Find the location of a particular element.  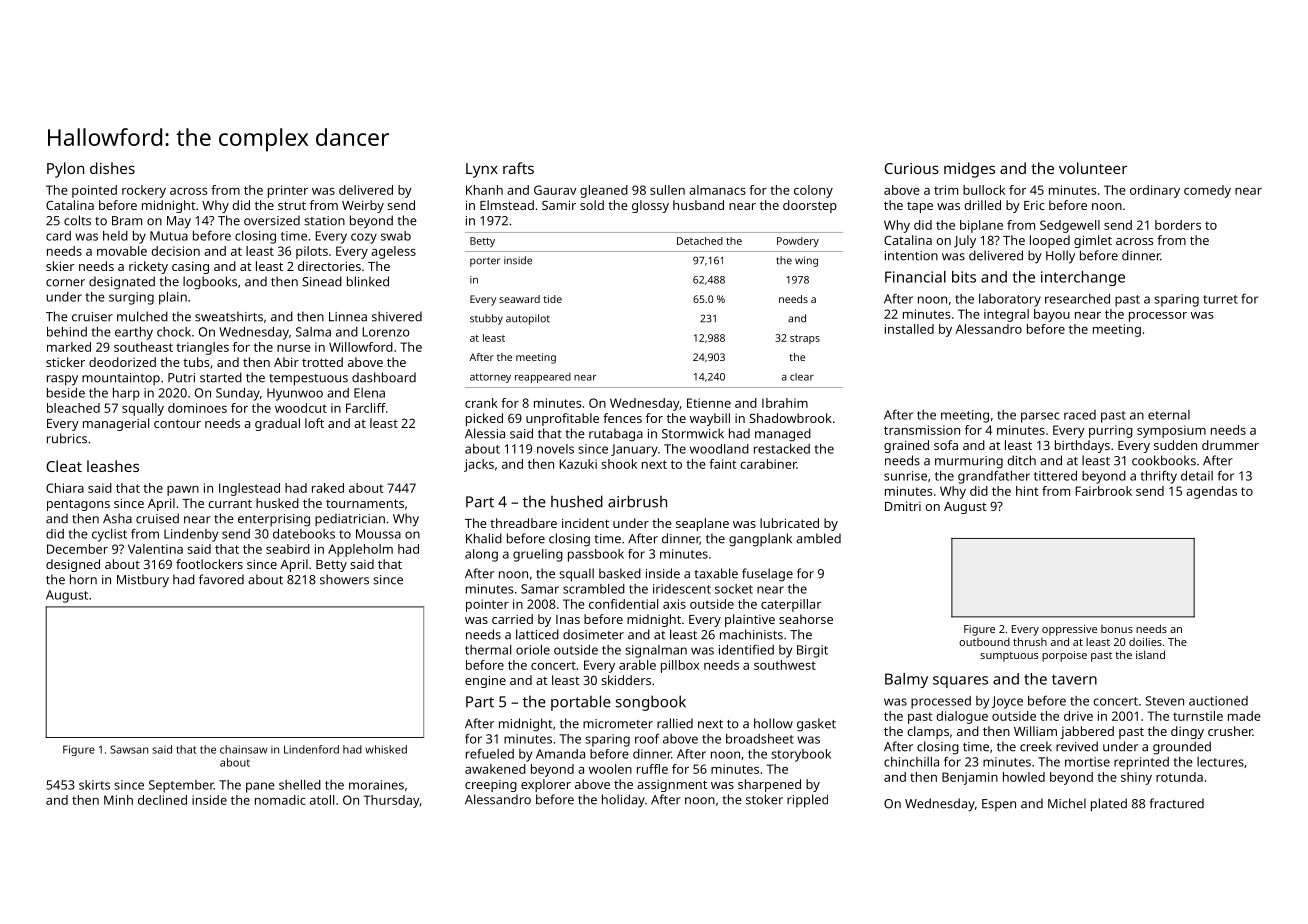

comedy is located at coordinates (1207, 191).
